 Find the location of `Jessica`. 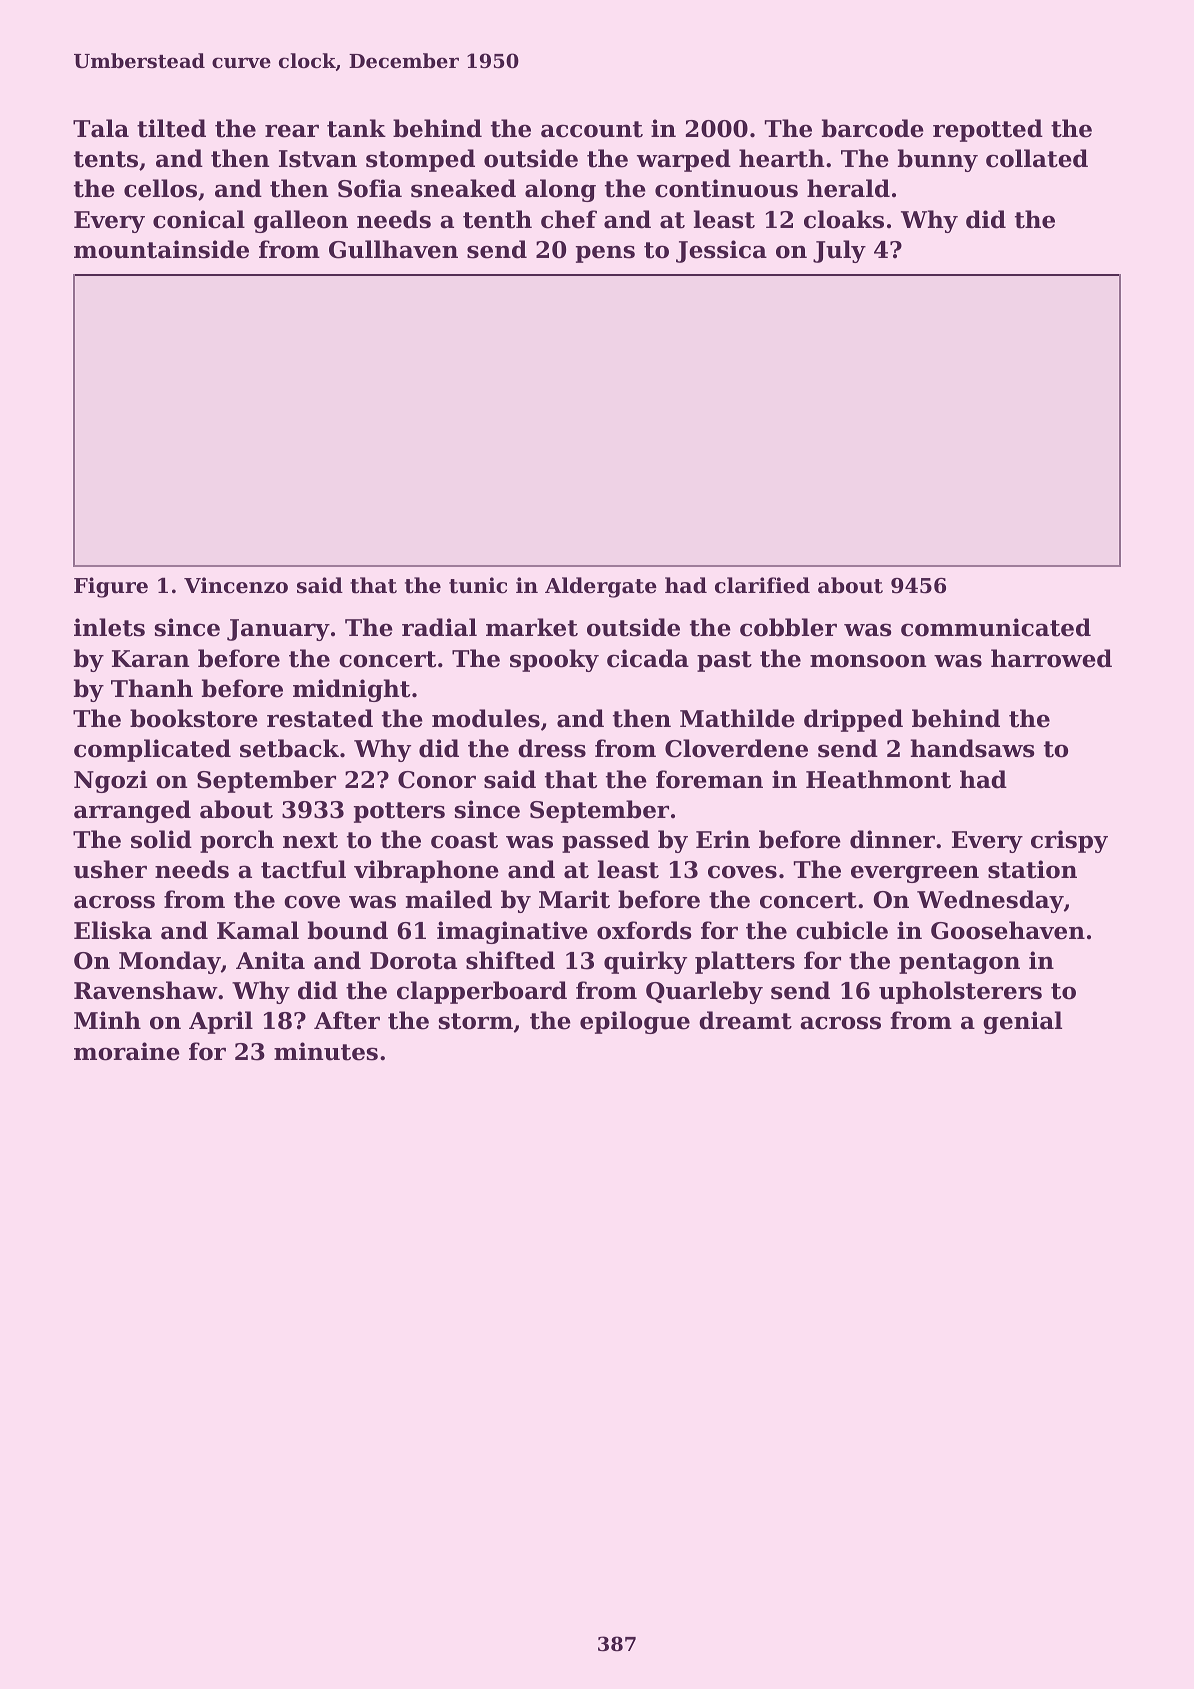

Jessica is located at coordinates (721, 251).
